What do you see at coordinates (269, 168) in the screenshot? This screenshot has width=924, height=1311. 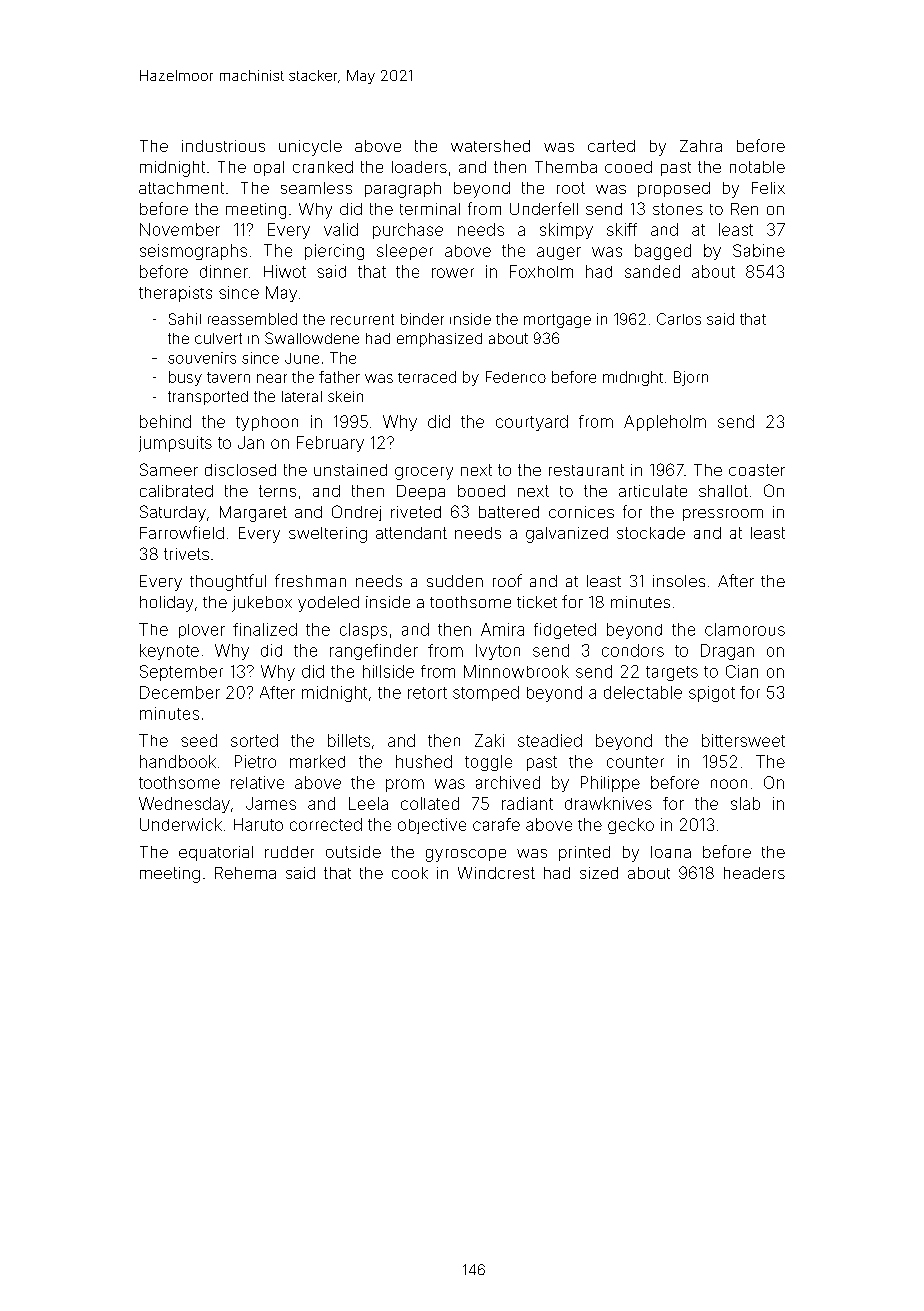 I see `opal` at bounding box center [269, 168].
